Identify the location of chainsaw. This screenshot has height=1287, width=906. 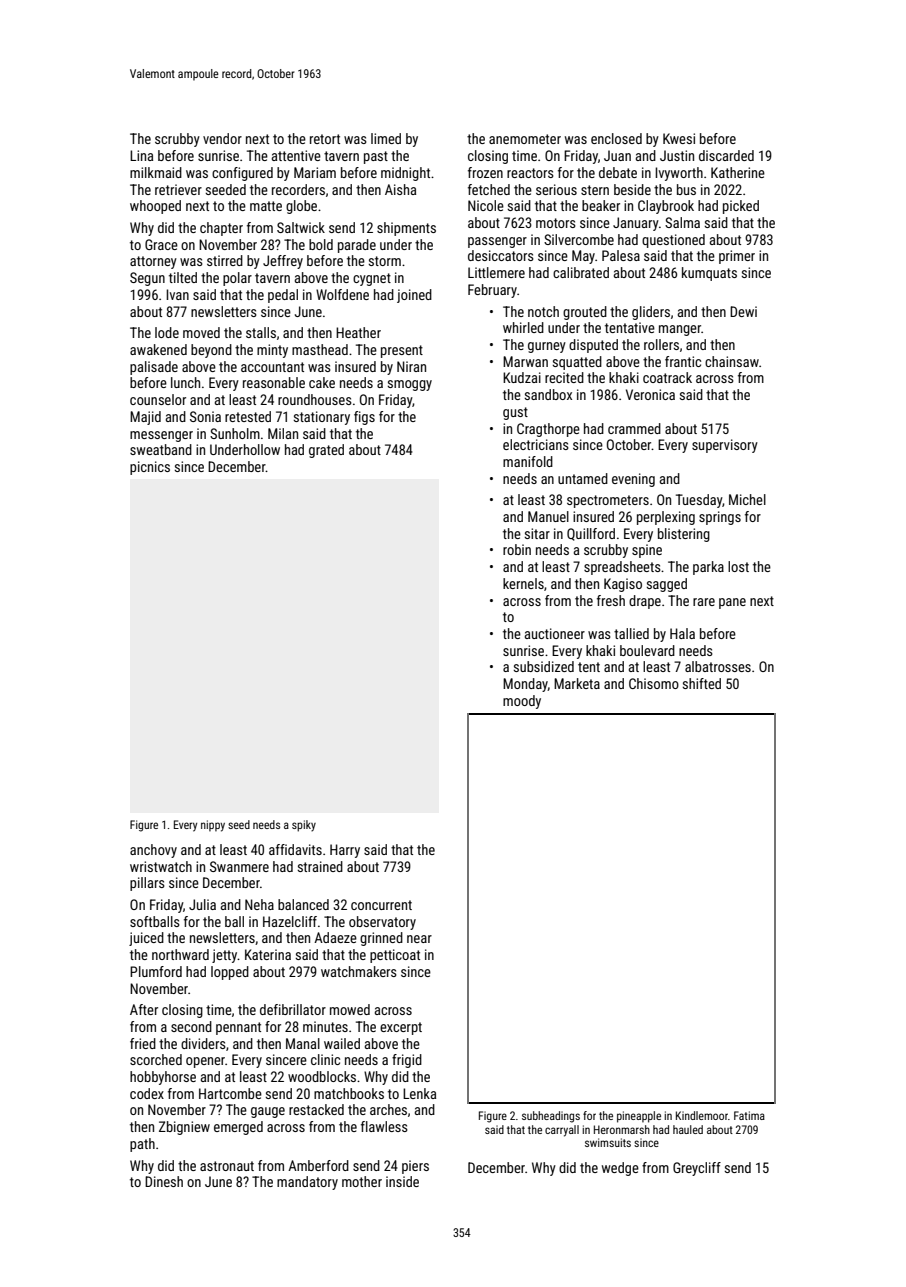
(732, 361).
